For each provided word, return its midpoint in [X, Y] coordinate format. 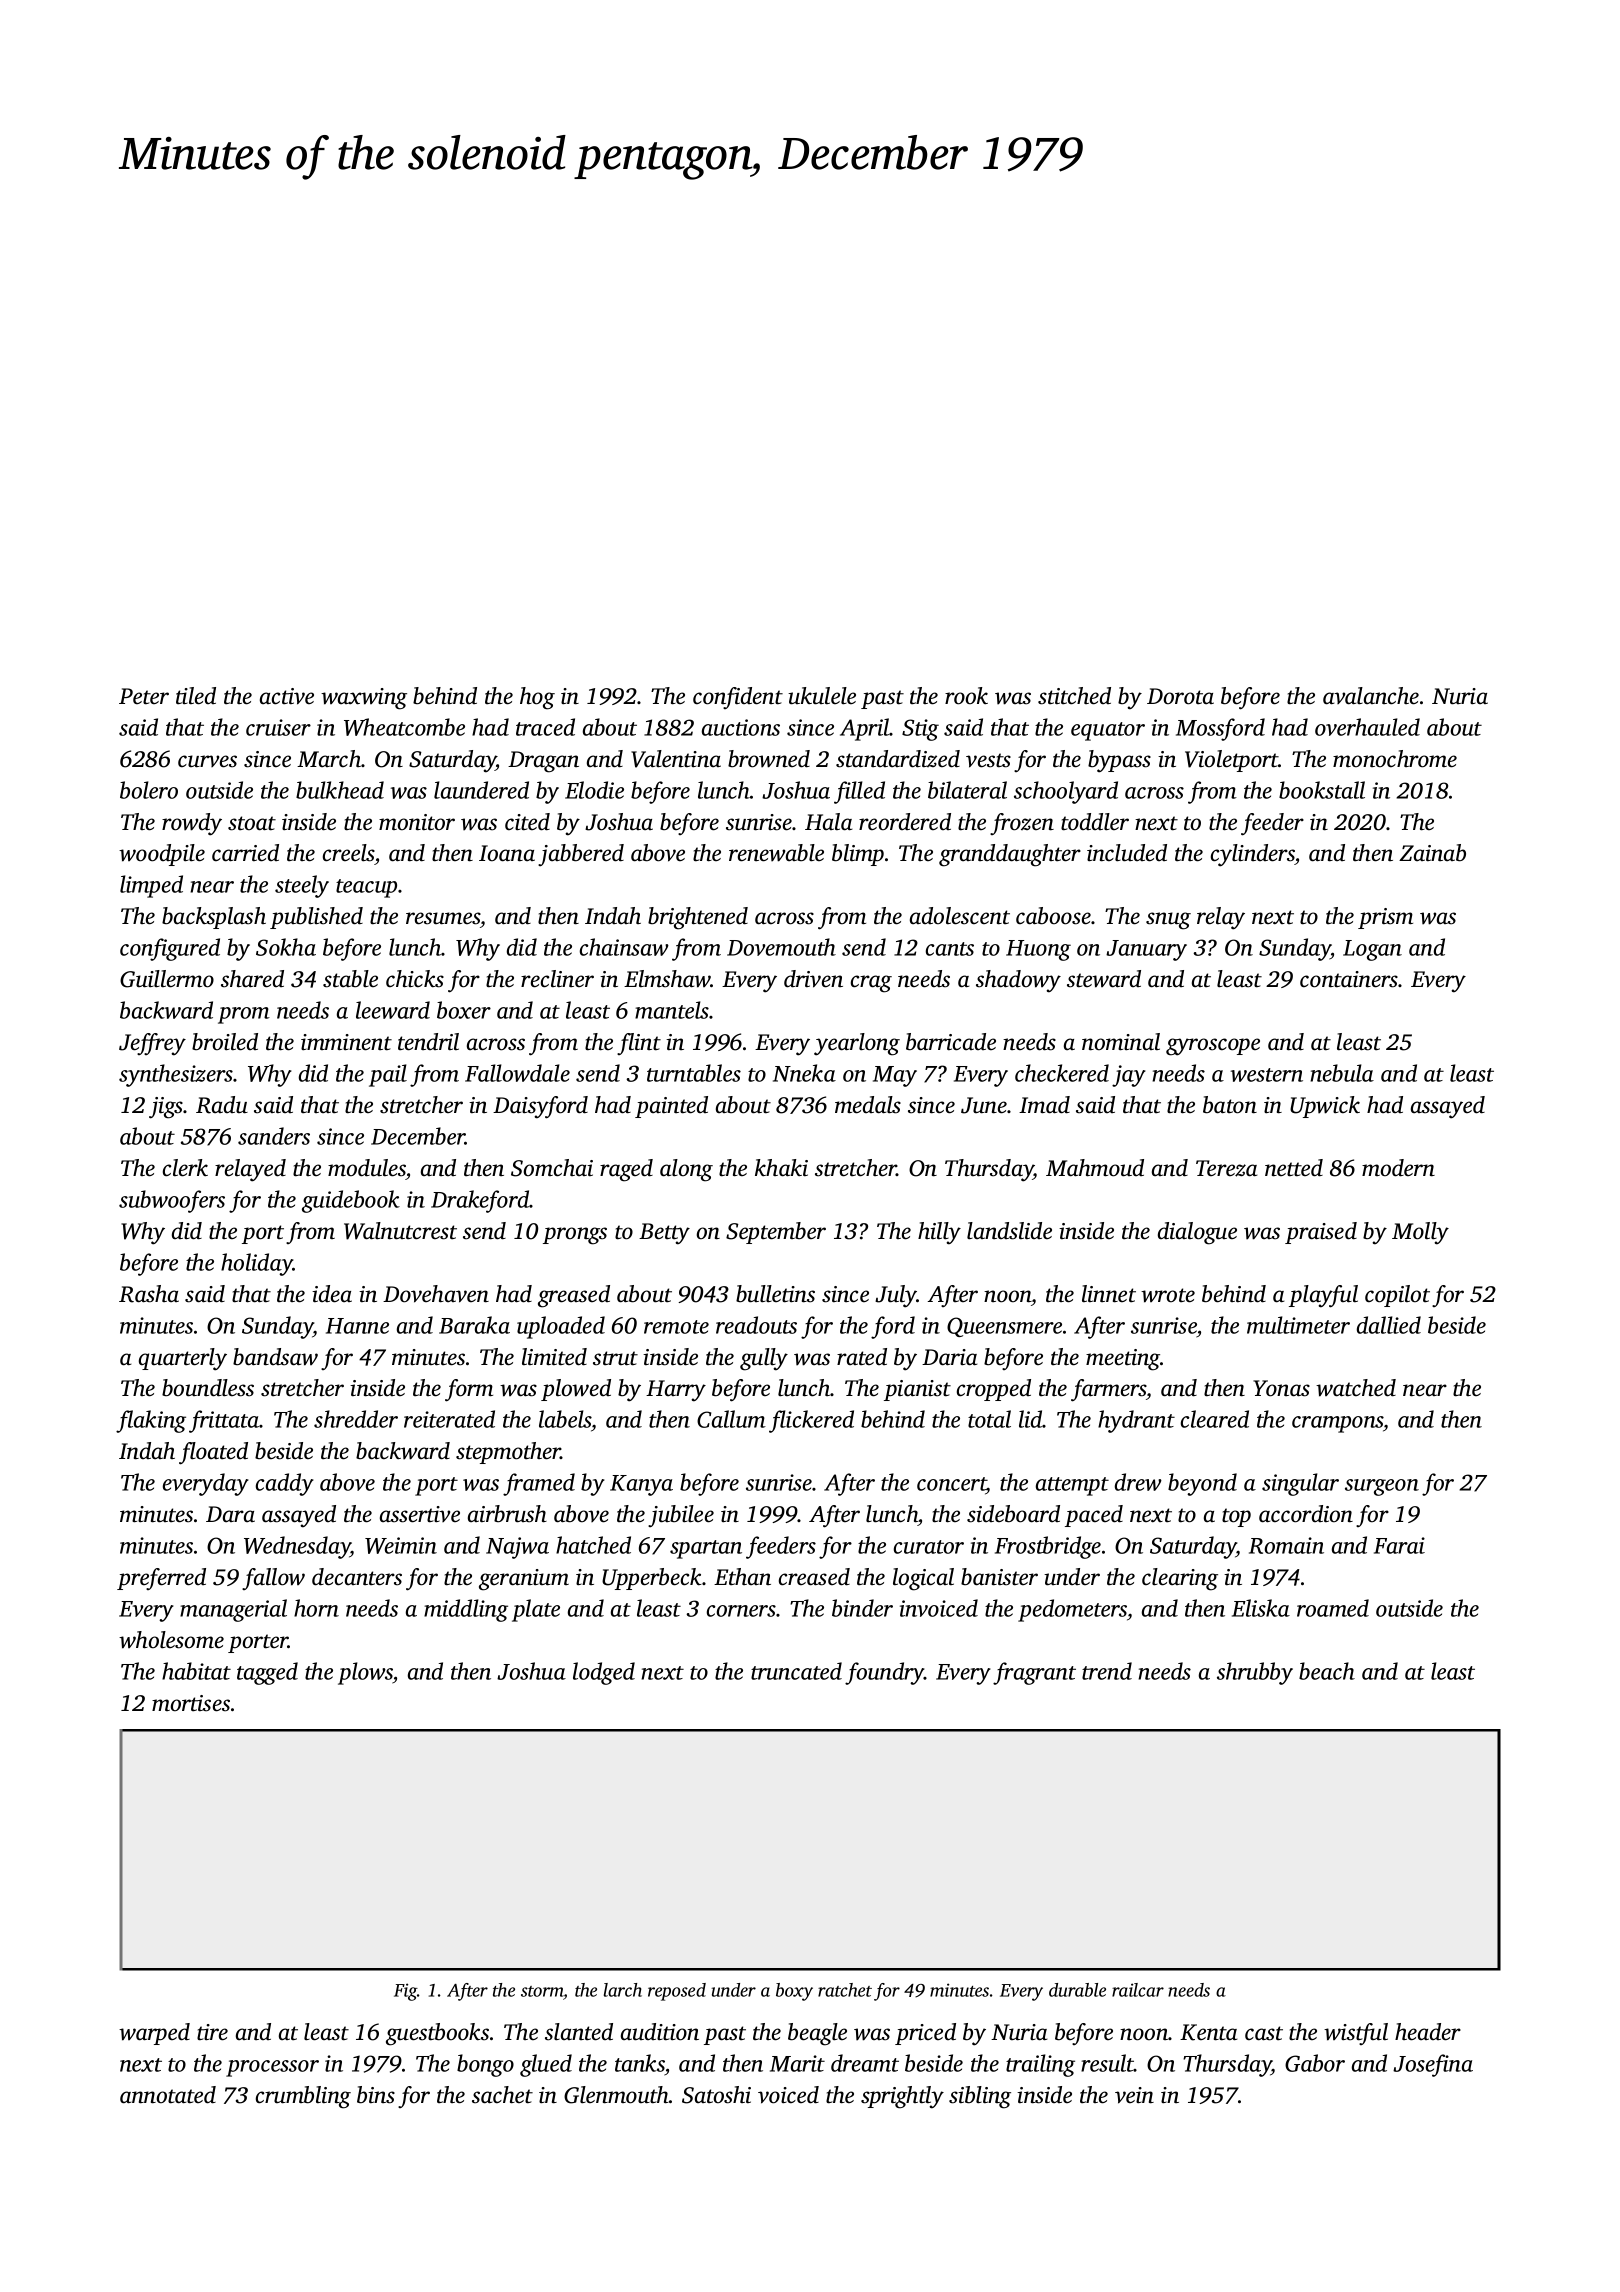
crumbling [303, 2097]
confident [738, 698]
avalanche [1371, 696]
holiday [257, 1264]
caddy [285, 1484]
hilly [939, 1233]
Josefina [1433, 2065]
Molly [1420, 1233]
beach [1327, 1671]
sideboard [1013, 1514]
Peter [144, 696]
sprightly [902, 2097]
